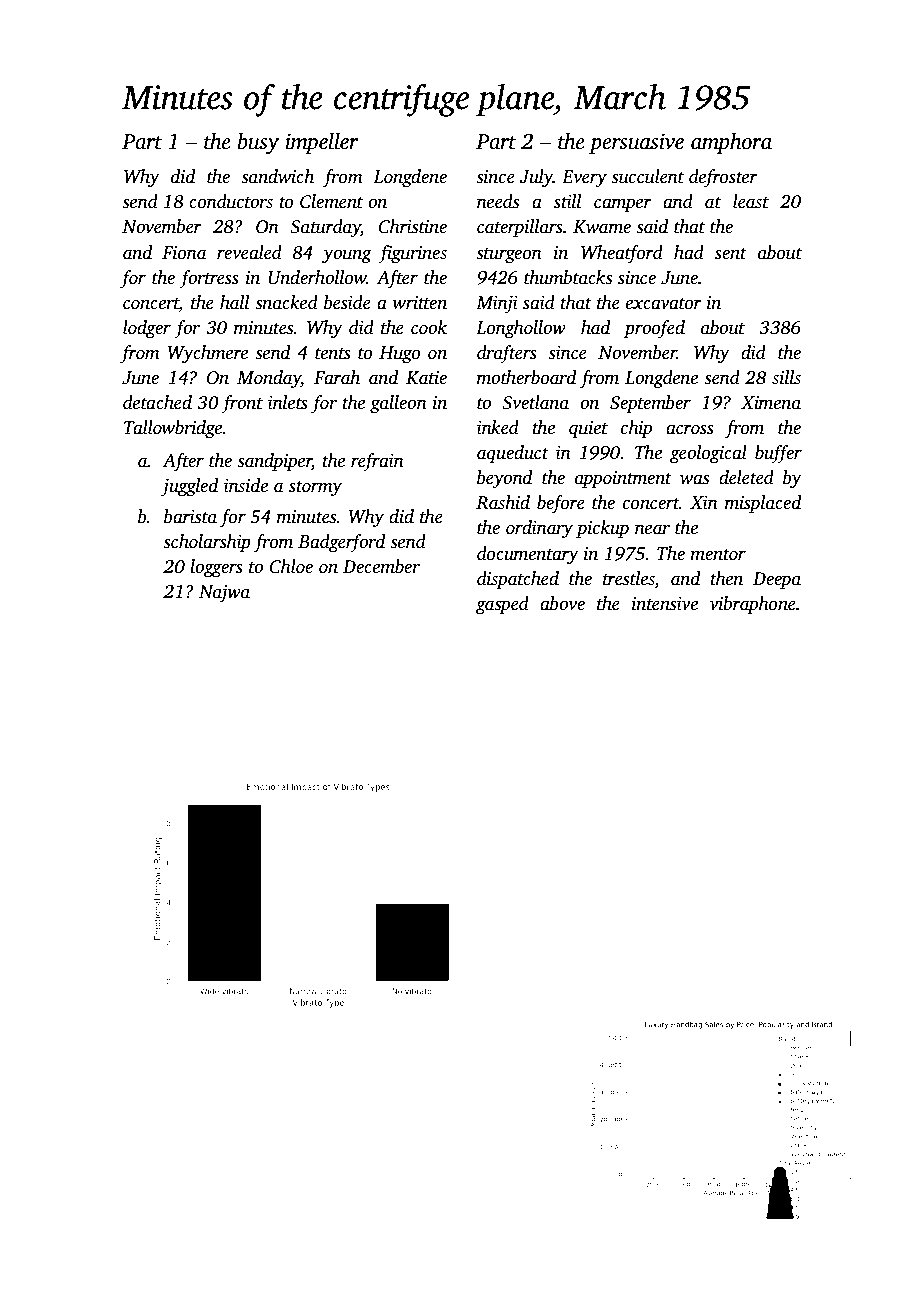 The width and height of the screenshot is (924, 1311). What do you see at coordinates (216, 568) in the screenshot?
I see `loggers` at bounding box center [216, 568].
